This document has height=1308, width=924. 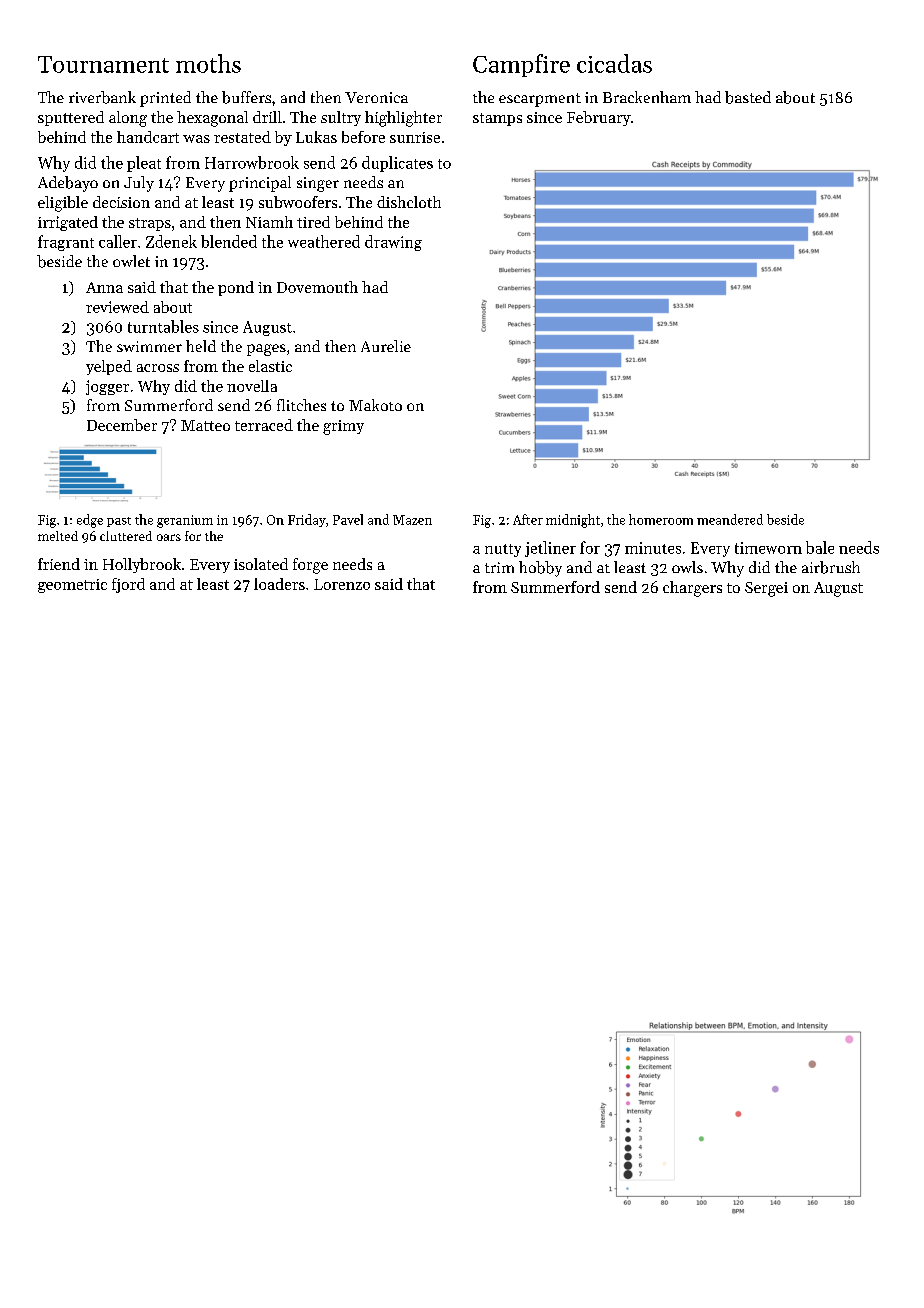 I want to click on stamps, so click(x=497, y=119).
